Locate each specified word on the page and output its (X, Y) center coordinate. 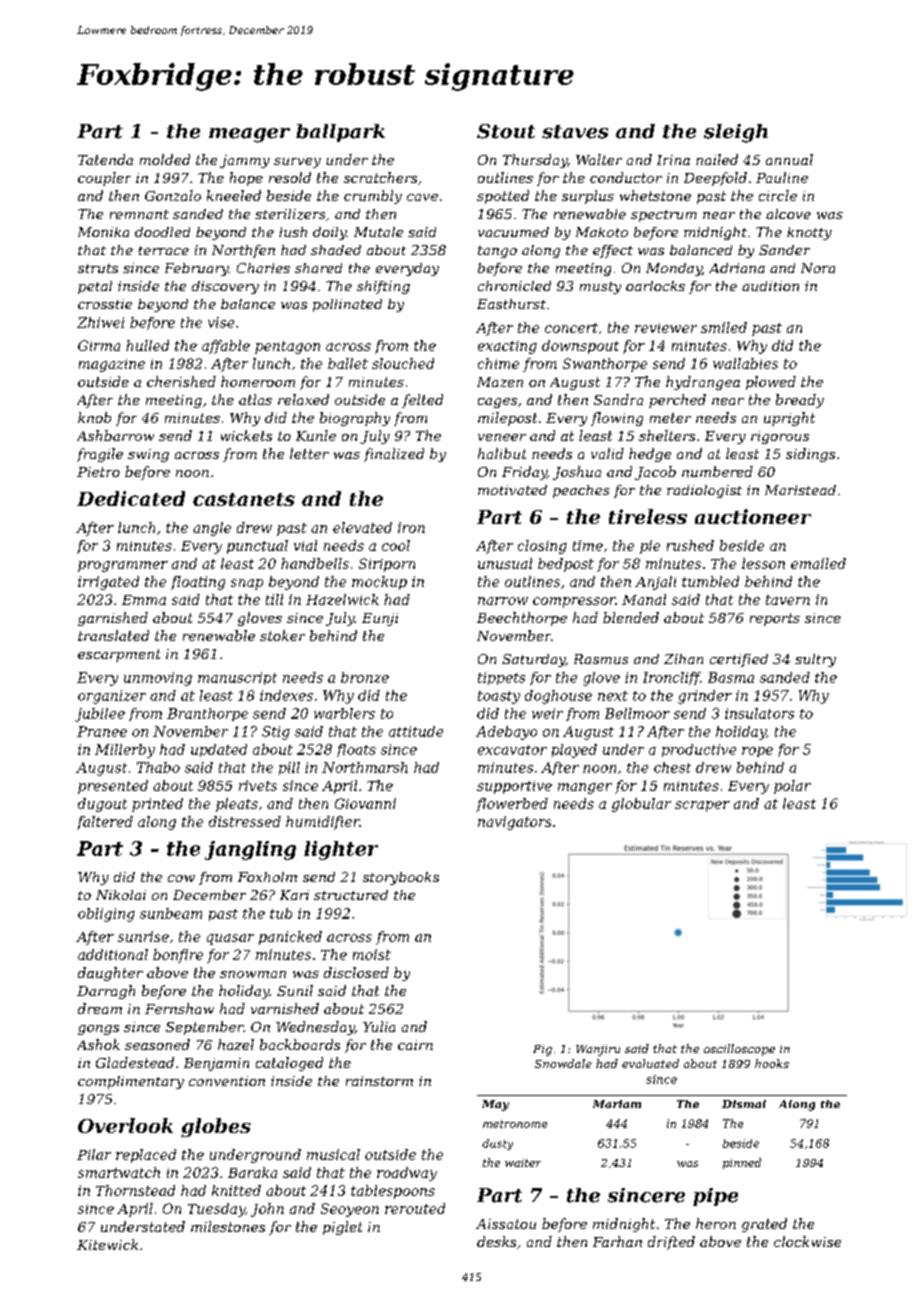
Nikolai (121, 895)
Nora (818, 268)
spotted (503, 197)
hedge (650, 455)
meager (249, 135)
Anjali (655, 583)
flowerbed (512, 805)
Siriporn (387, 565)
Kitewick (107, 1244)
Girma (99, 345)
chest (672, 767)
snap (247, 584)
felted (422, 401)
